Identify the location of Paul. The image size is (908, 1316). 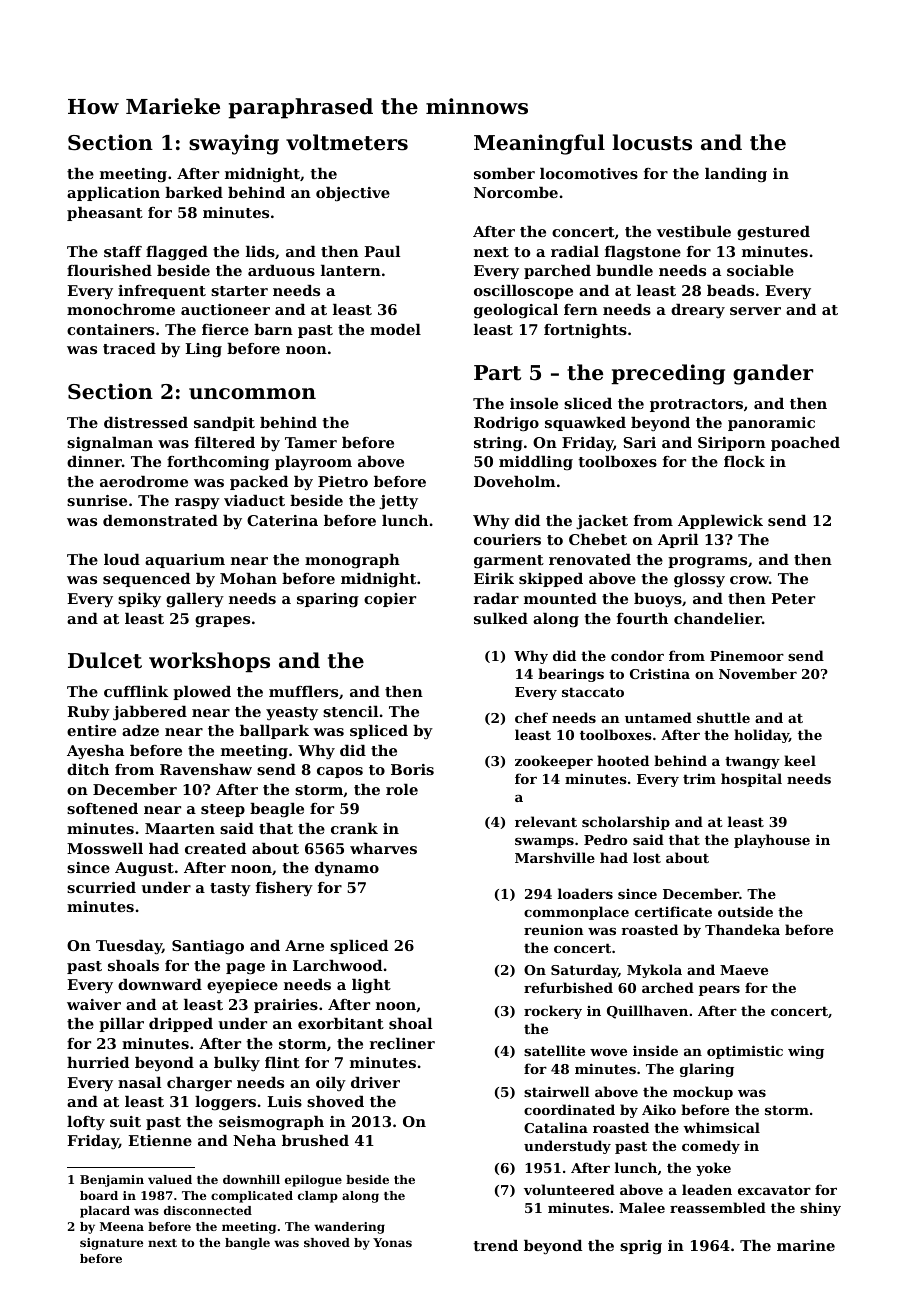
(382, 251).
